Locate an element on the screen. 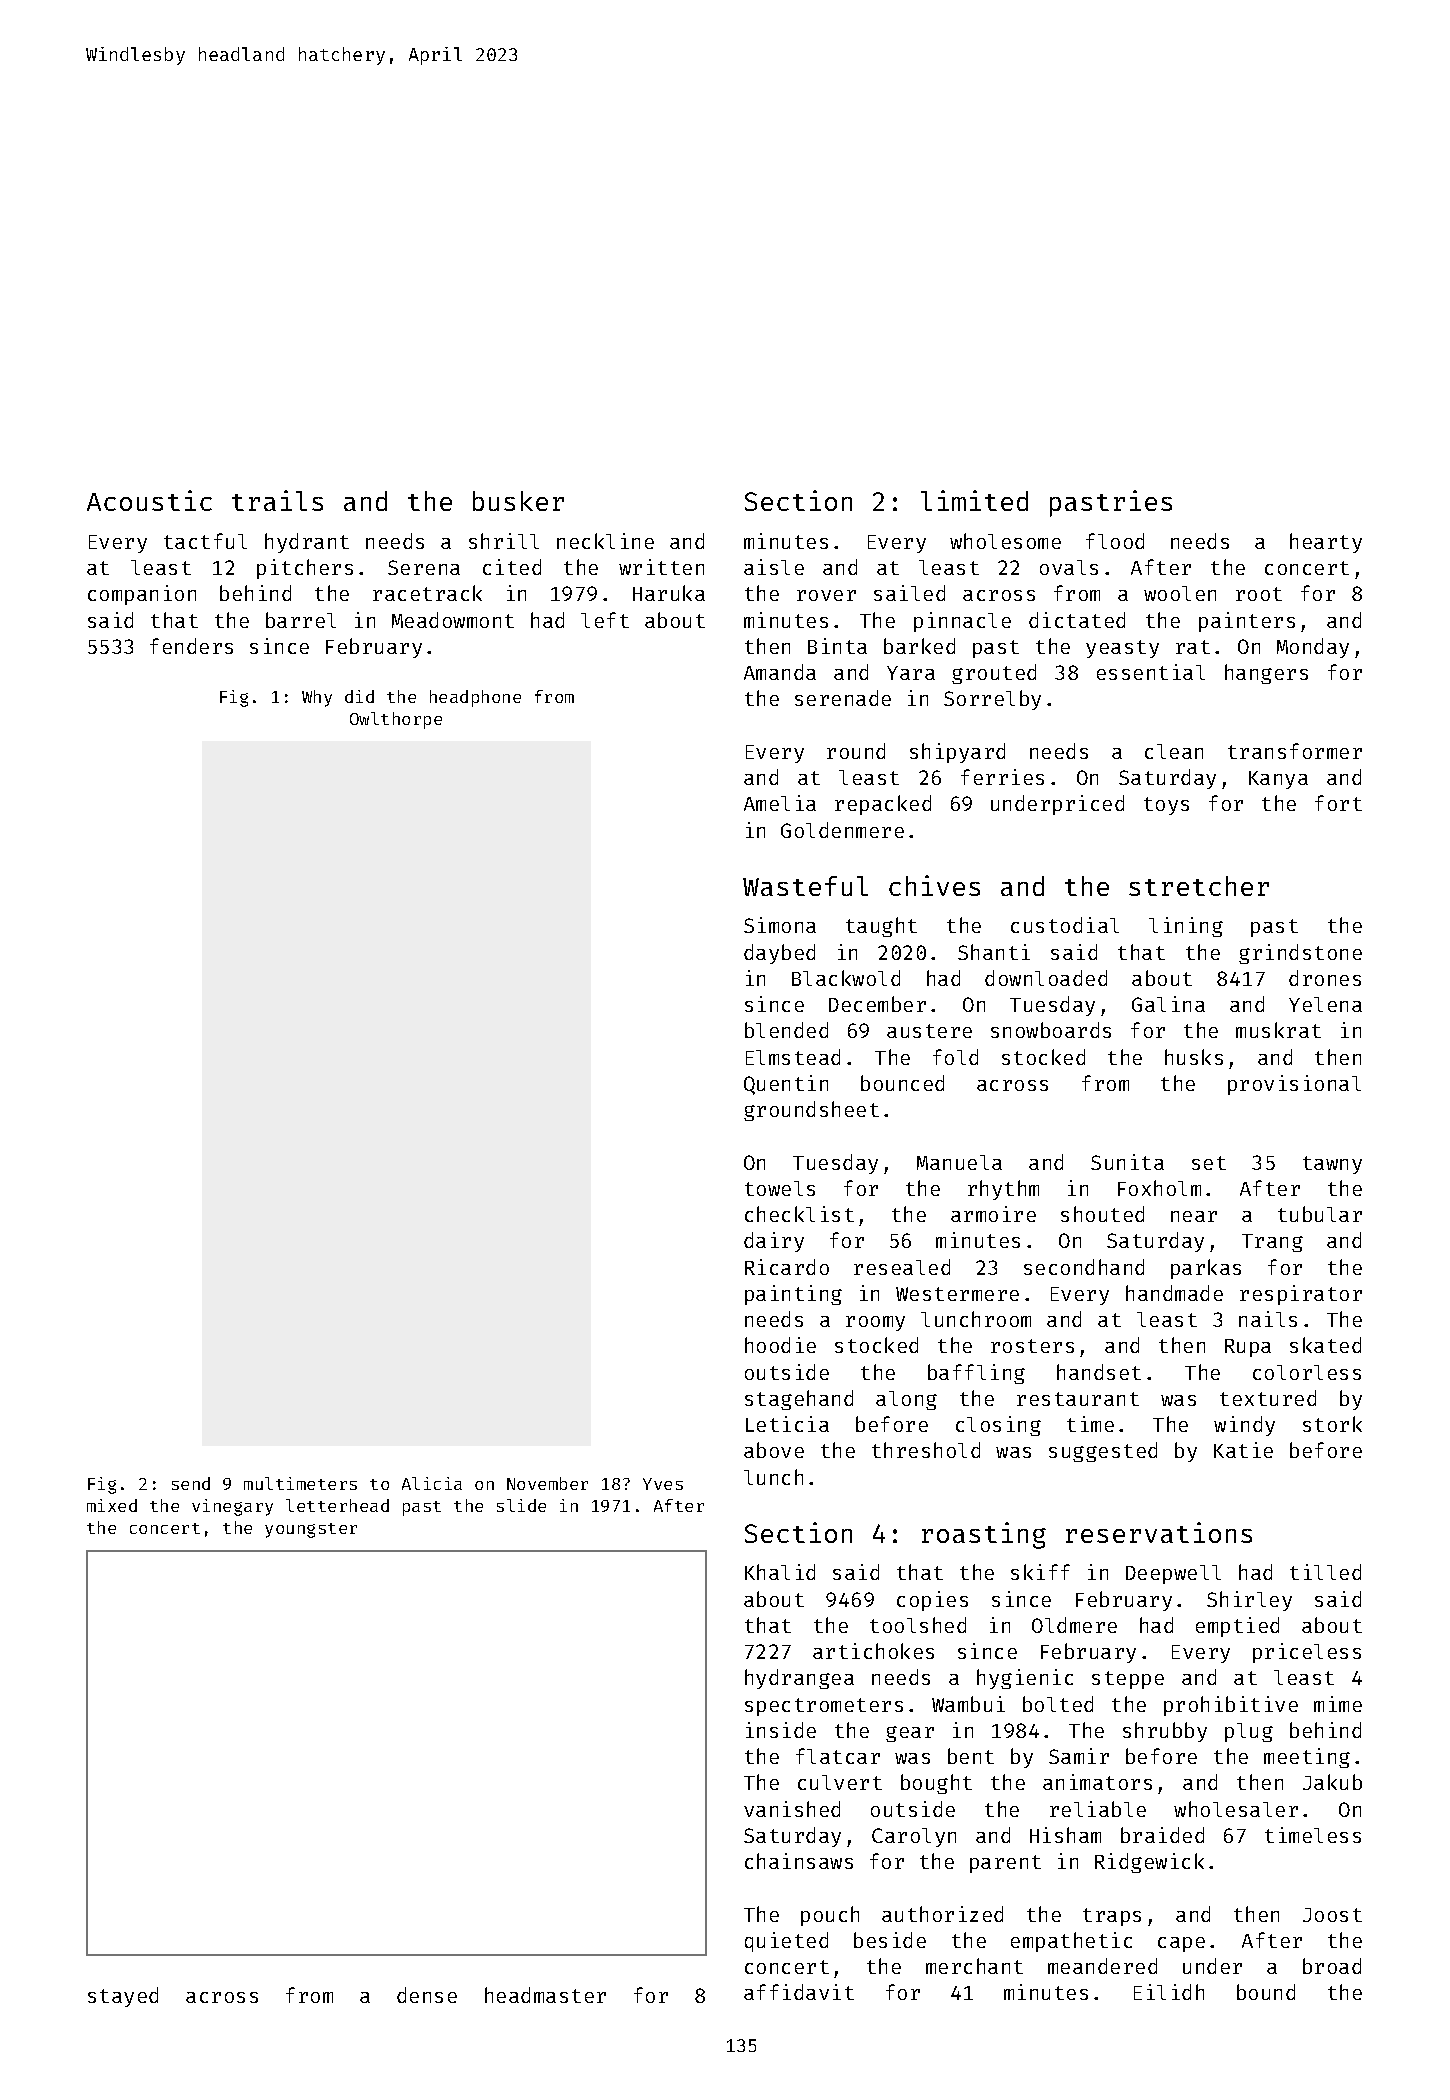 This screenshot has width=1450, height=2100. closing is located at coordinates (998, 1426).
